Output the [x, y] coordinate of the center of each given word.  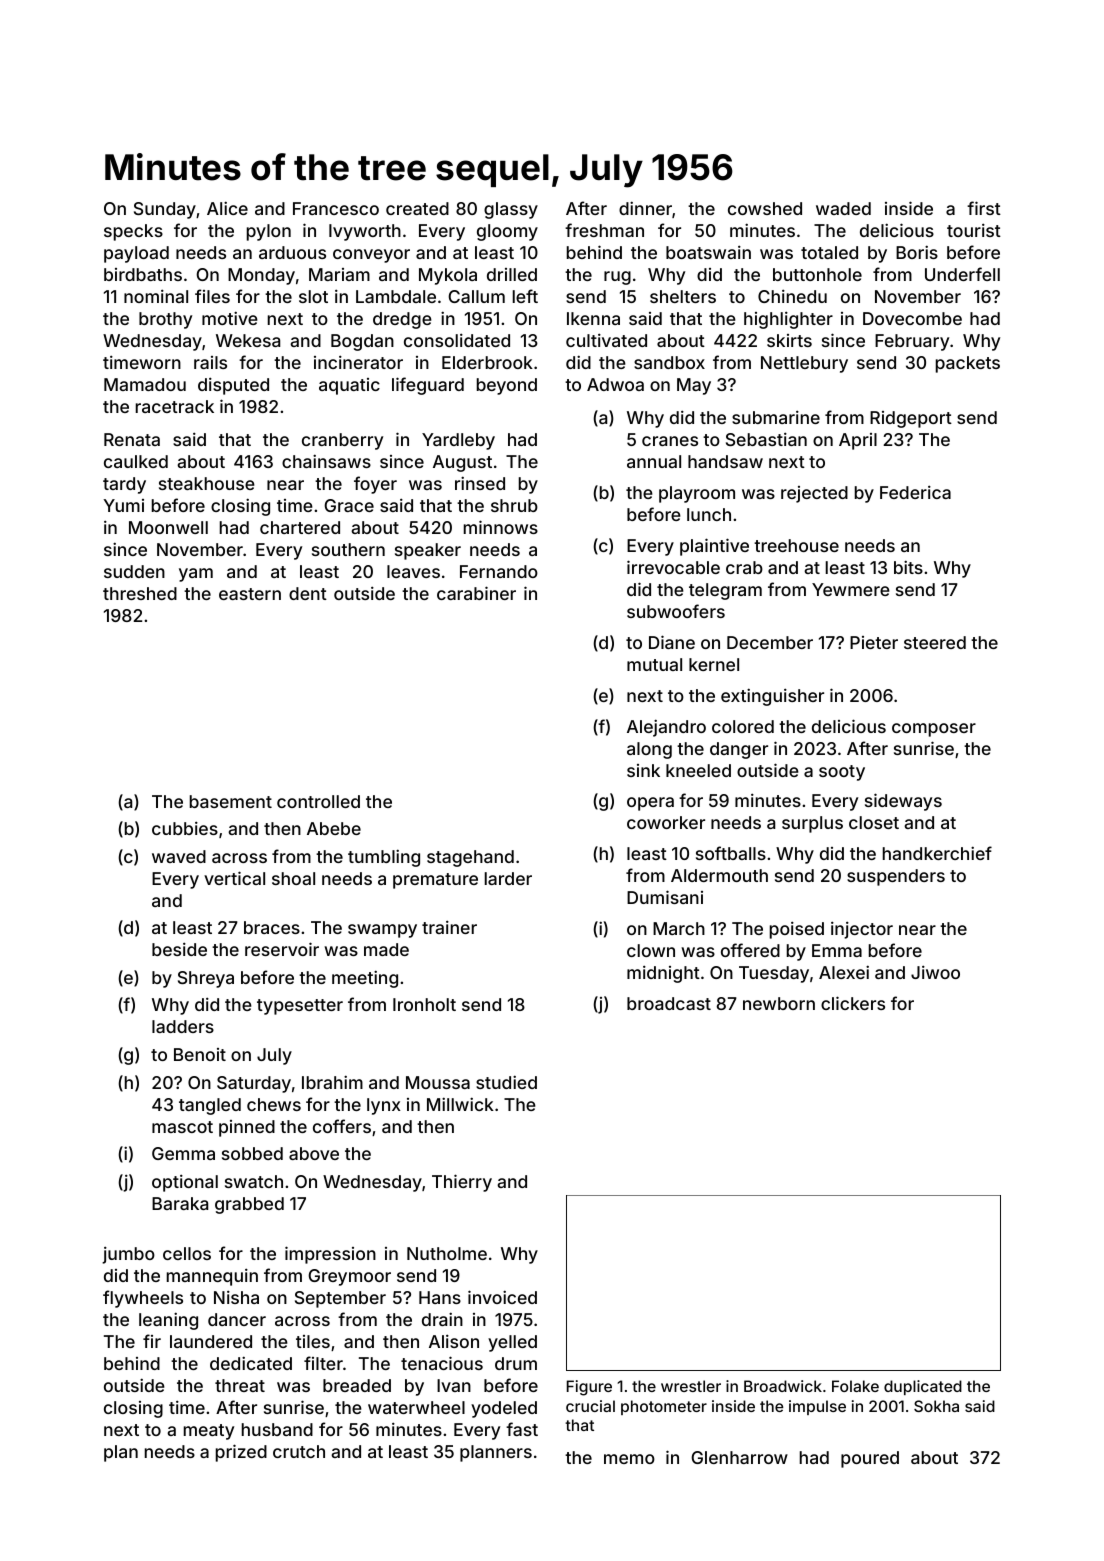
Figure [589, 1388]
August [462, 463]
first [984, 208]
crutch [299, 1451]
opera [650, 804]
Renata [132, 439]
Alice [227, 208]
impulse [817, 1407]
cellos [187, 1253]
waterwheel [416, 1407]
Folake [855, 1386]
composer [934, 730]
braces [272, 927]
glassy [511, 210]
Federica [915, 492]
